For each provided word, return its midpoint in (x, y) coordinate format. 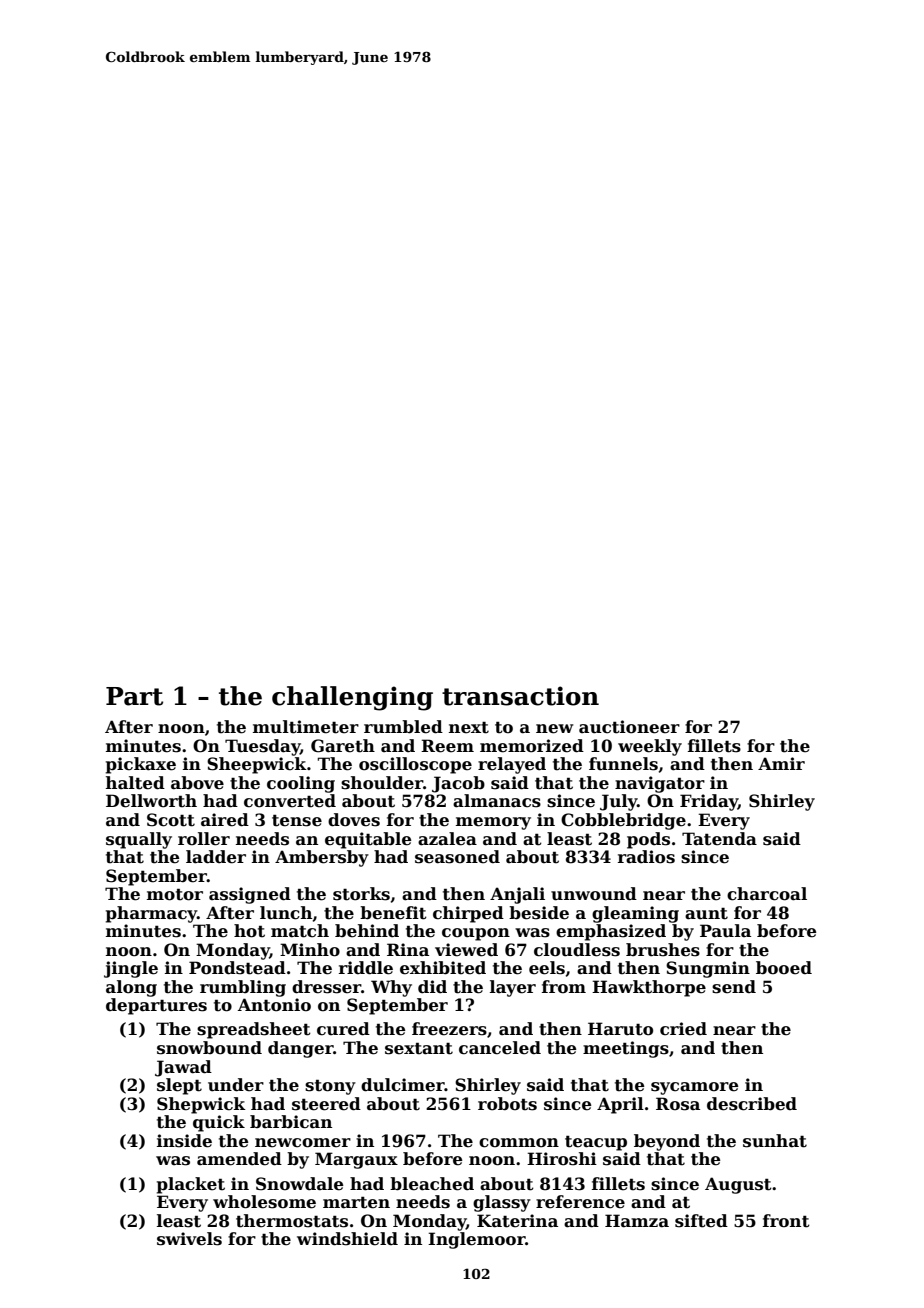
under (236, 1085)
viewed (466, 950)
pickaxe (141, 765)
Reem (447, 746)
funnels (623, 764)
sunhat (775, 1141)
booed (784, 968)
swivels (189, 1239)
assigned (250, 895)
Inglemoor (476, 1240)
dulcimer (403, 1085)
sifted (701, 1221)
